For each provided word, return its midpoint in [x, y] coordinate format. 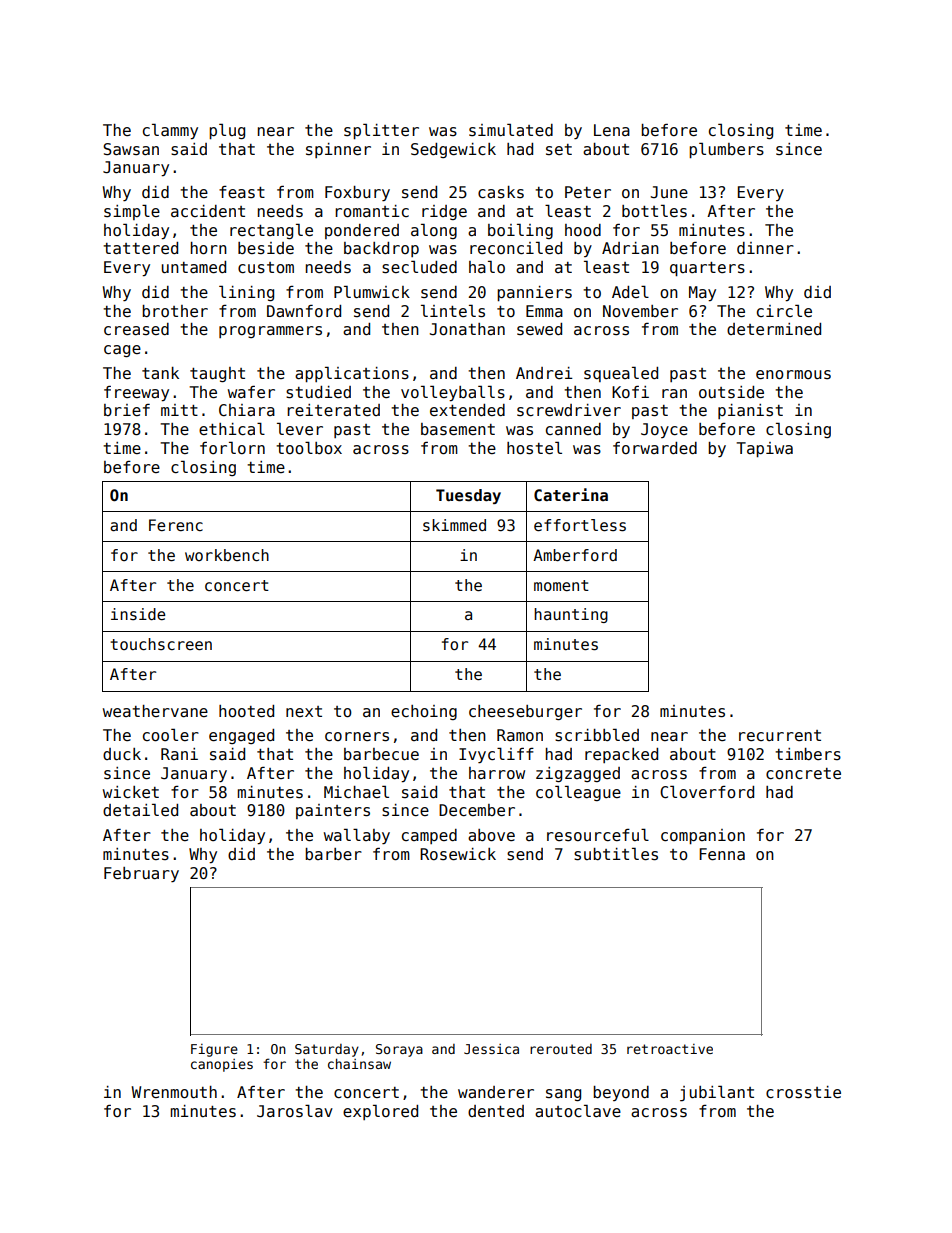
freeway [136, 394]
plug [227, 131]
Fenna [722, 854]
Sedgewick [453, 150]
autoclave [578, 1111]
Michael [356, 791]
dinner [765, 248]
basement [458, 429]
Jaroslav [295, 1111]
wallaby [357, 836]
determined [774, 329]
